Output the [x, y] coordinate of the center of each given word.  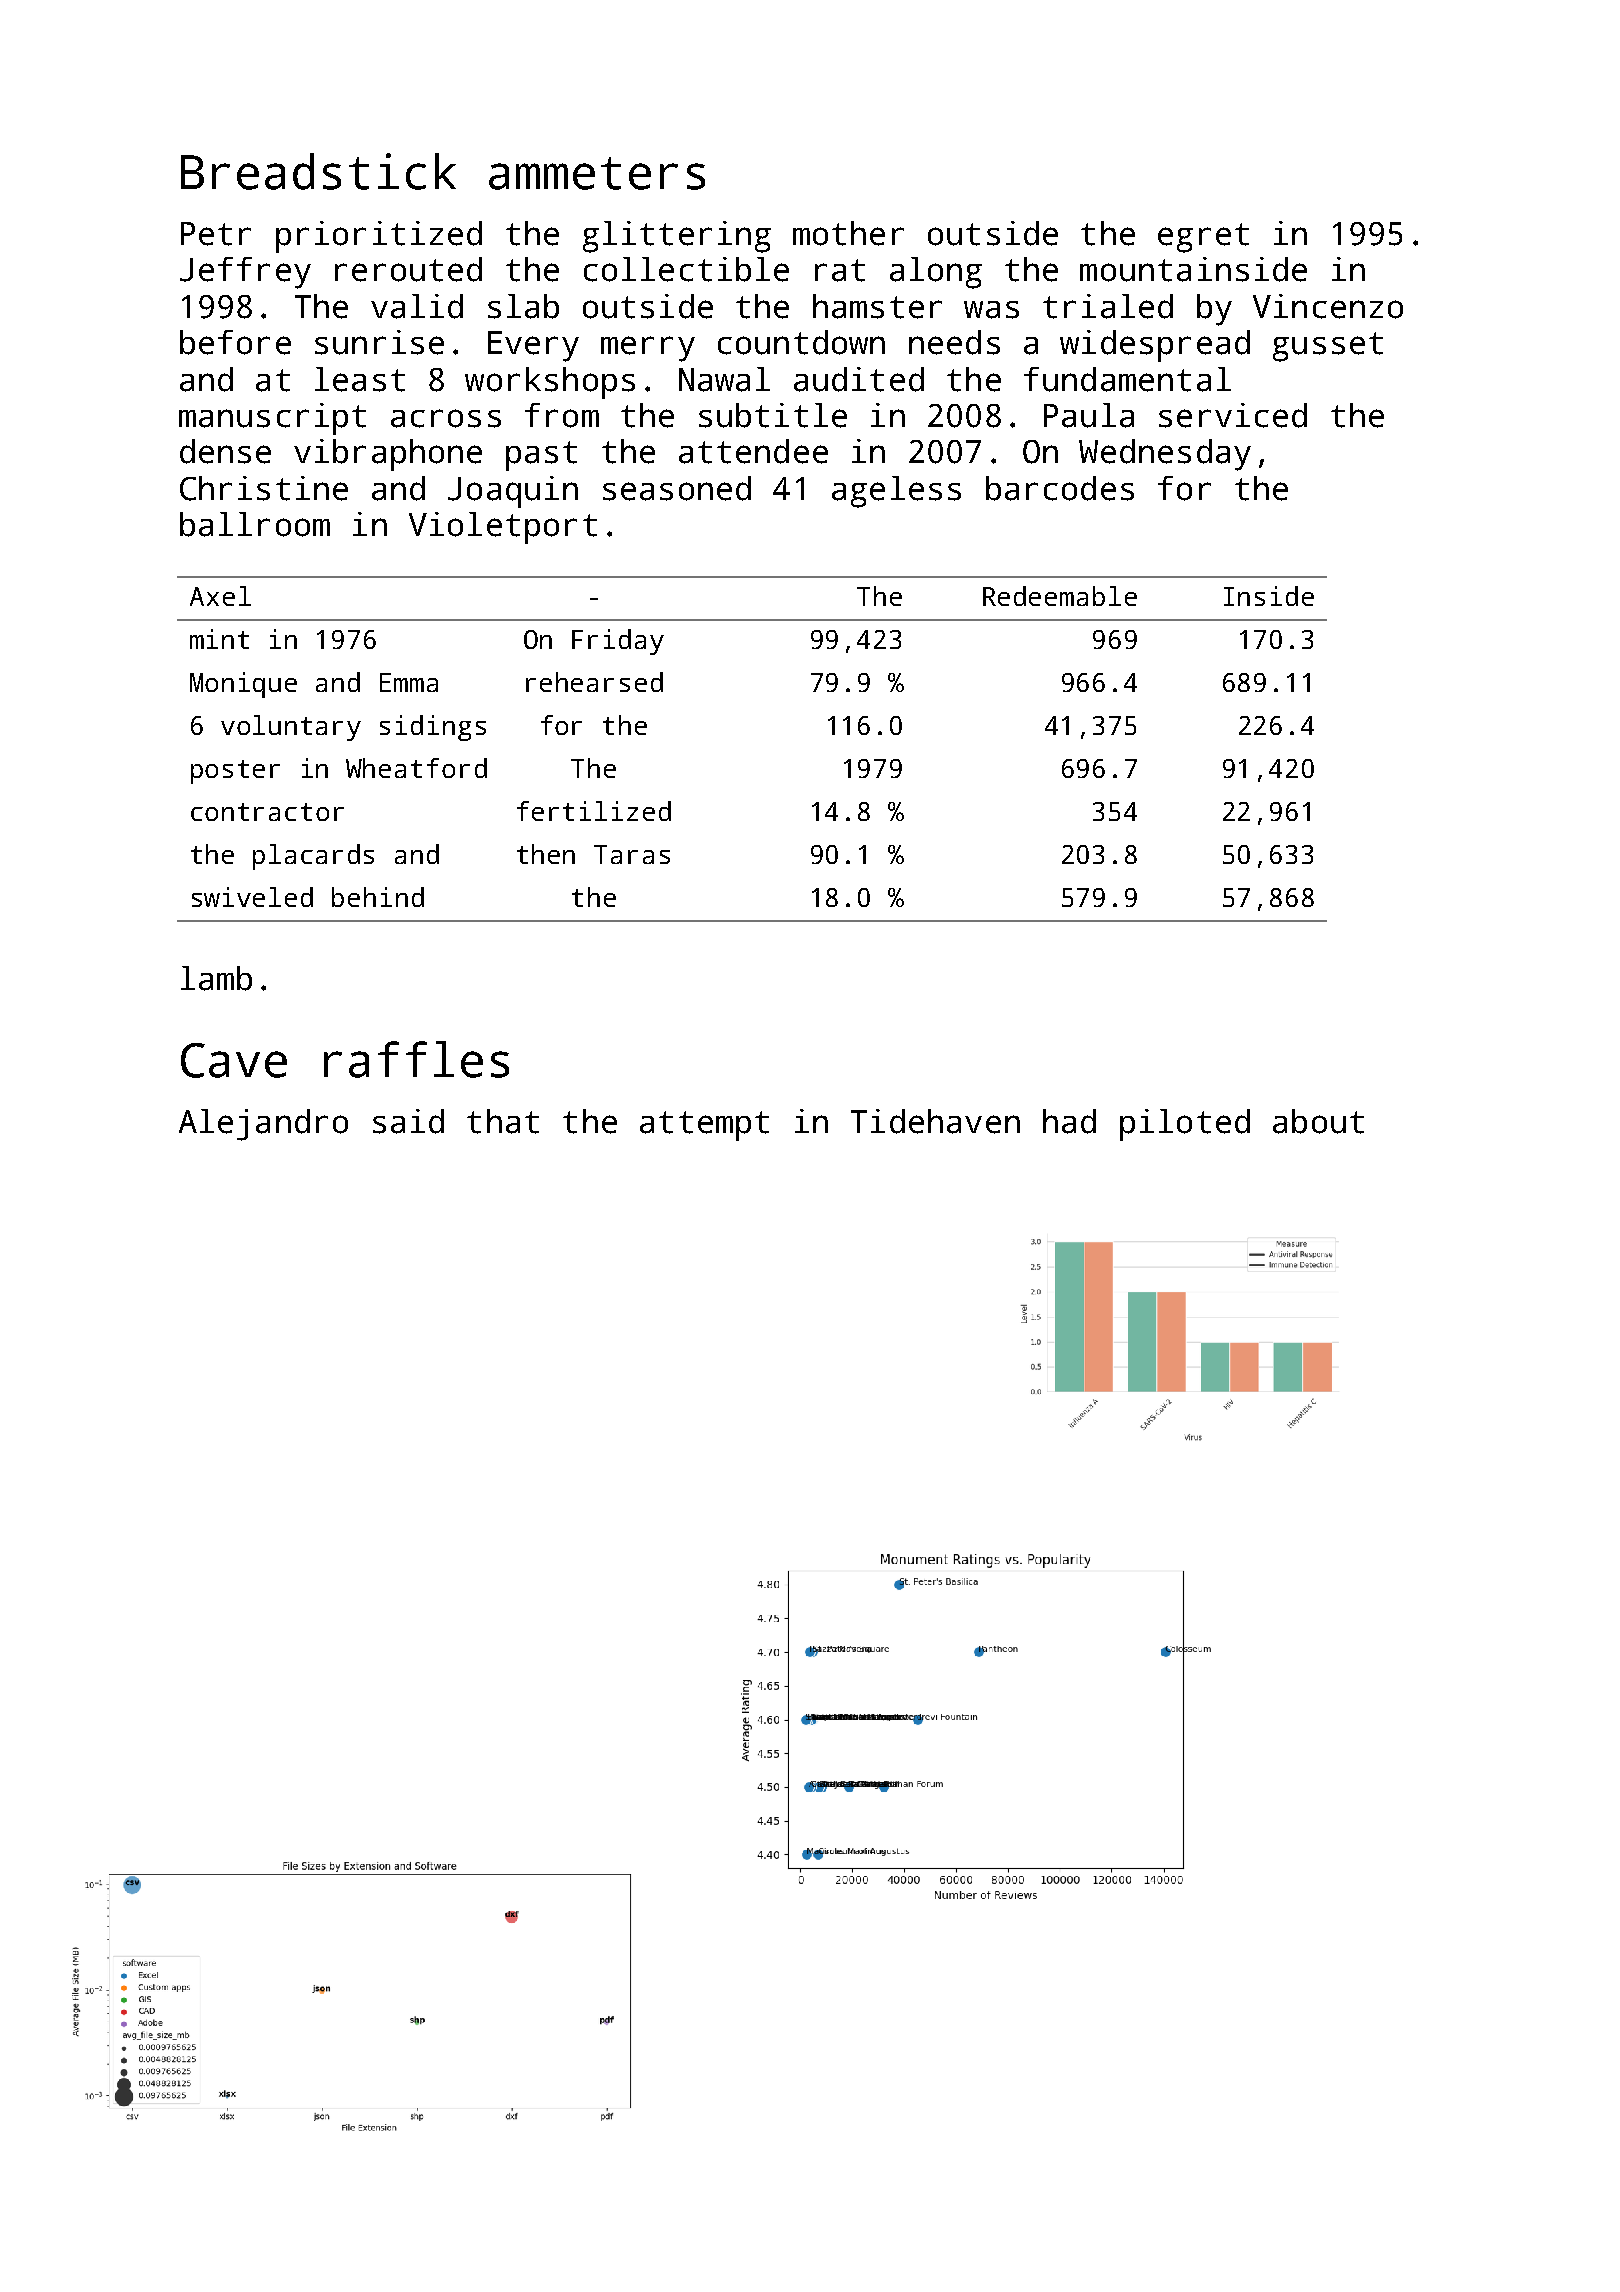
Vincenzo [1328, 306]
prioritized [379, 237]
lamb [216, 978]
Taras [632, 854]
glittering [677, 237]
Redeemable [1060, 596]
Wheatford [416, 768]
